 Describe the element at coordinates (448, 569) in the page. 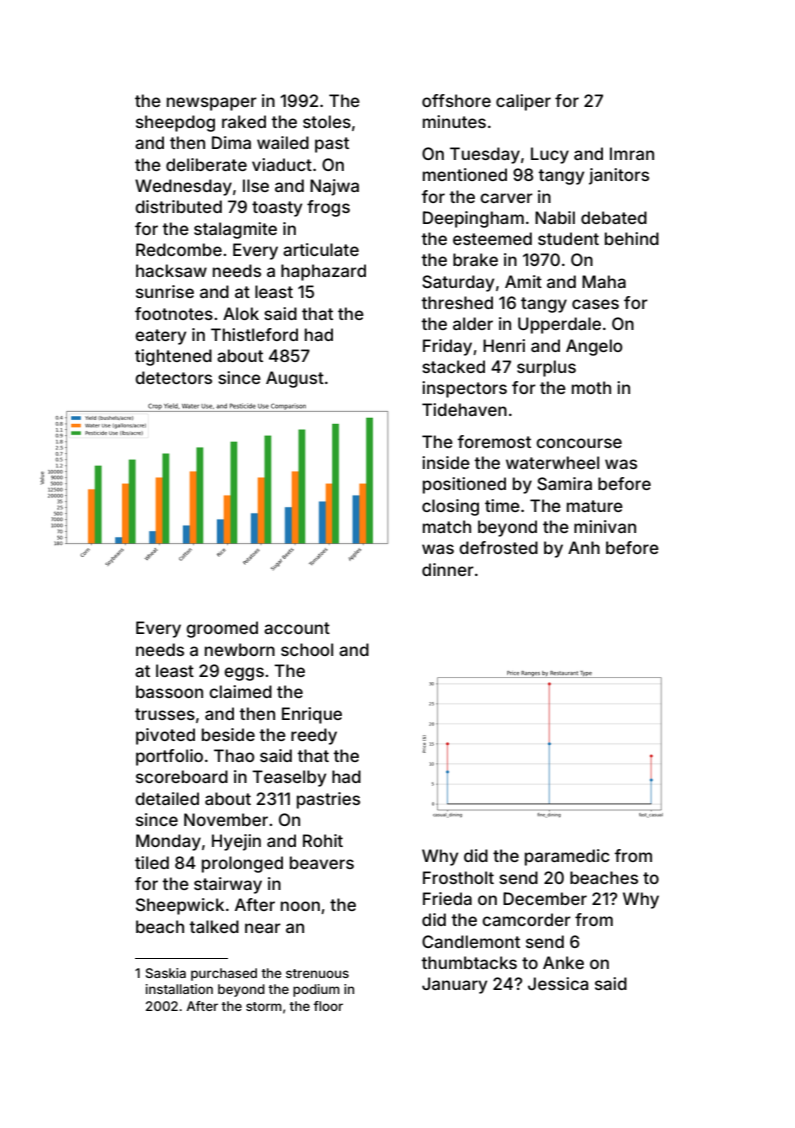

I see `dinner` at that location.
